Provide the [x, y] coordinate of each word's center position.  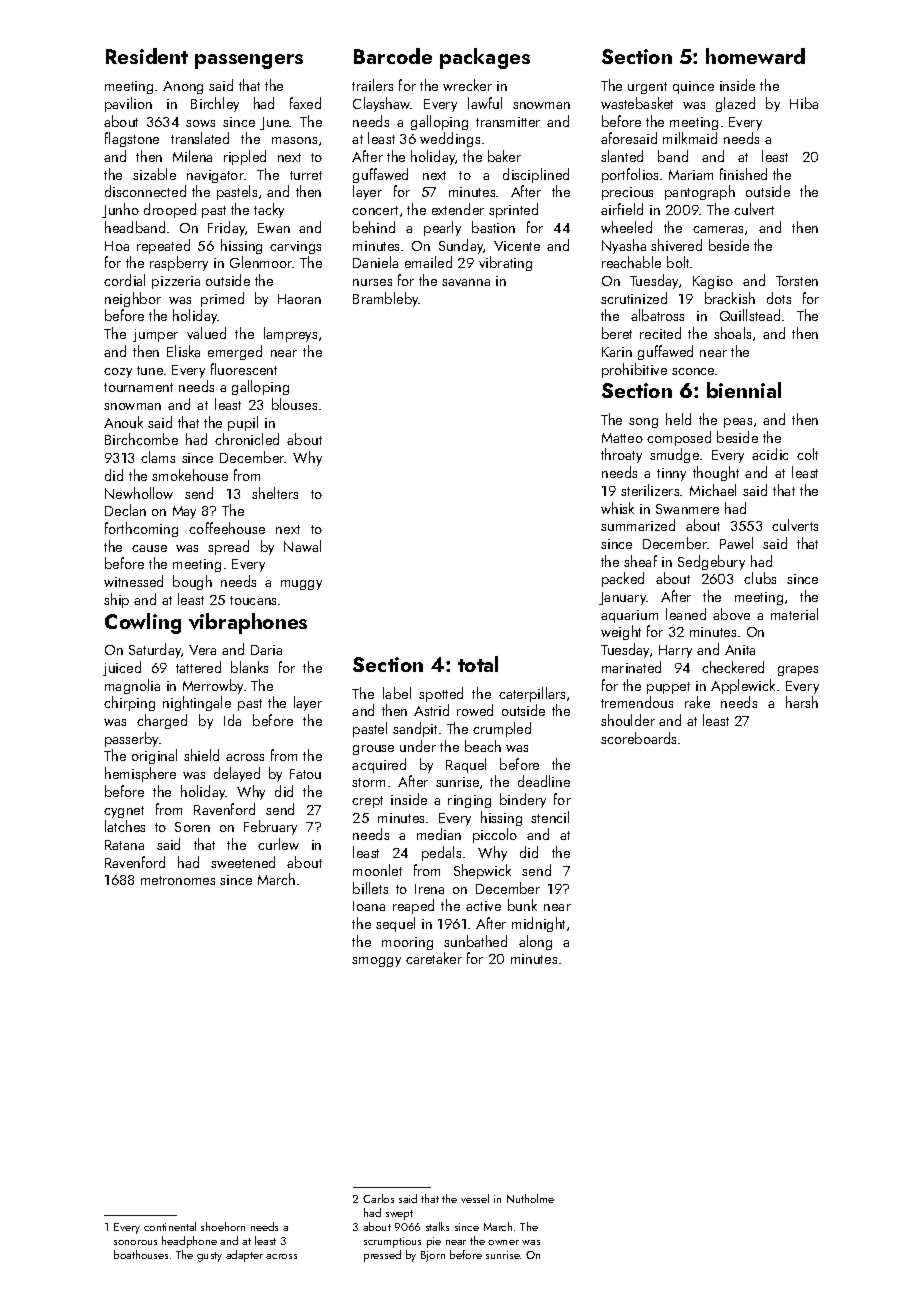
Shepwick [482, 871]
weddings [450, 139]
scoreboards [638, 738]
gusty [209, 1257]
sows [200, 123]
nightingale [197, 703]
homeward [755, 56]
